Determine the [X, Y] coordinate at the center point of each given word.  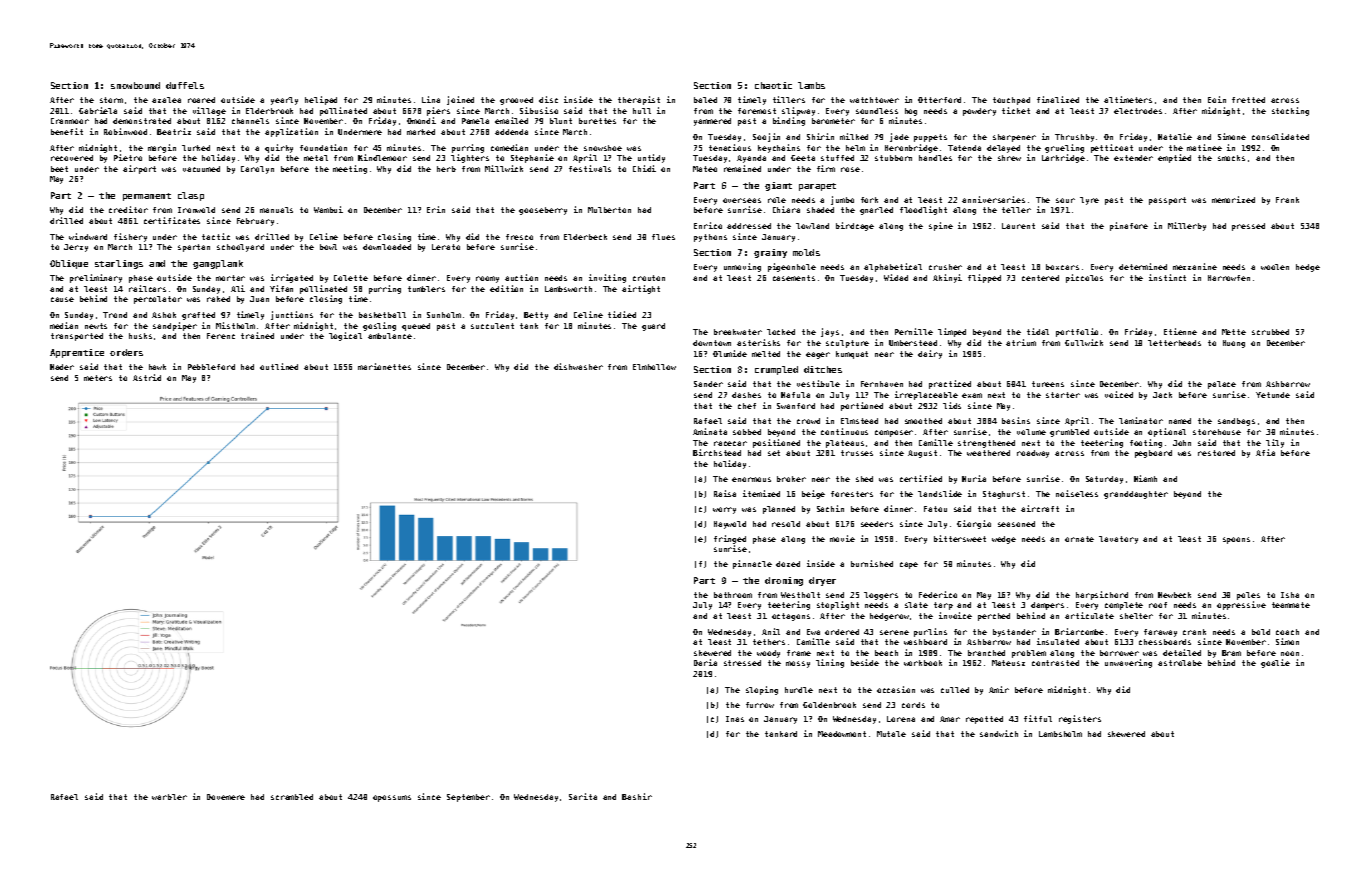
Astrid [147, 377]
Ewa [813, 632]
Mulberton [609, 210]
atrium [1021, 342]
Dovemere [226, 797]
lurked [196, 148]
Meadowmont [842, 734]
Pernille [914, 331]
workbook [923, 663]
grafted [198, 316]
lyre [1089, 201]
